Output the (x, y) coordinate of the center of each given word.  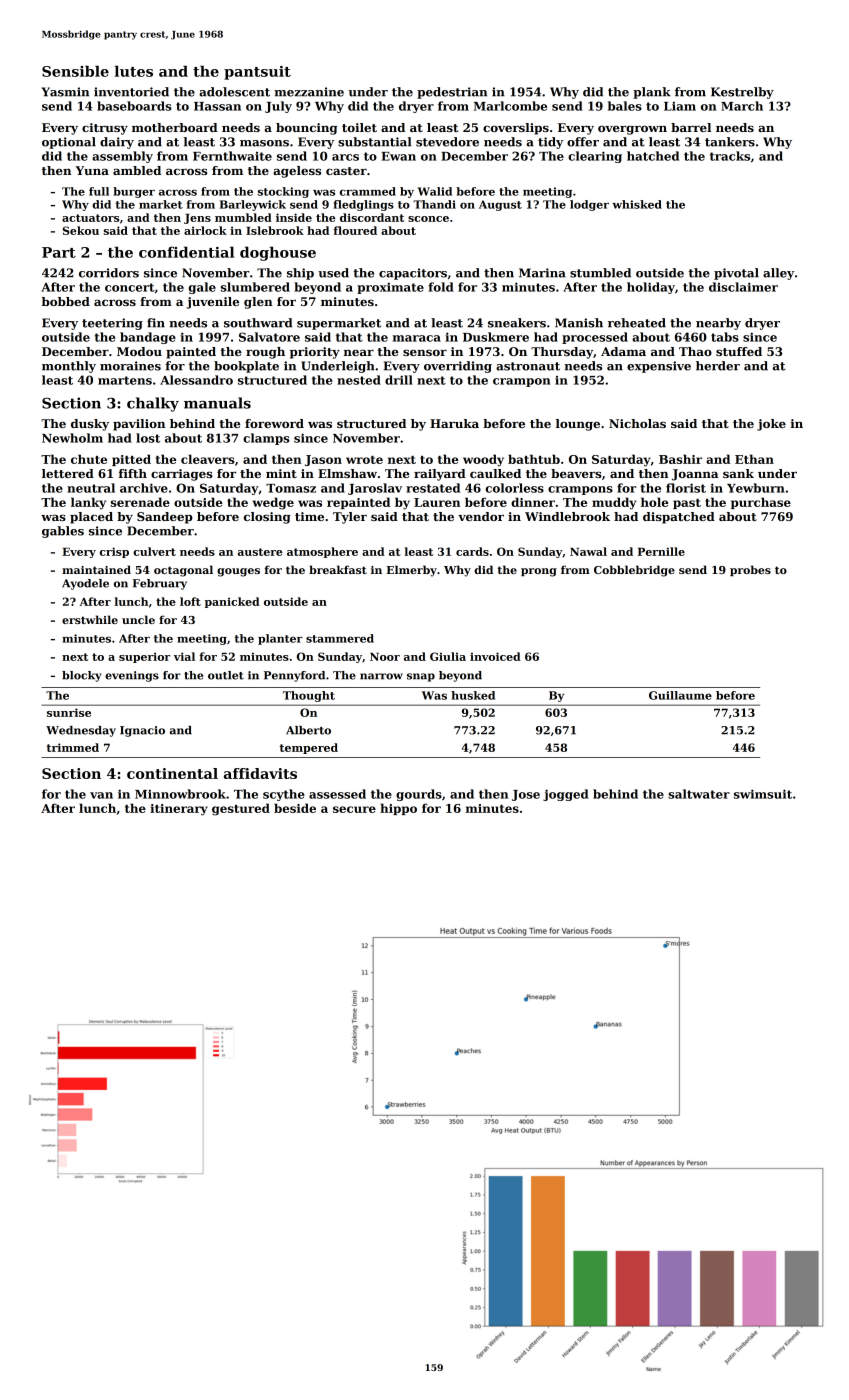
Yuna (92, 170)
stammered (340, 638)
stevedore (447, 142)
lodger (589, 205)
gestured (241, 809)
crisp (114, 552)
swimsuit (763, 794)
